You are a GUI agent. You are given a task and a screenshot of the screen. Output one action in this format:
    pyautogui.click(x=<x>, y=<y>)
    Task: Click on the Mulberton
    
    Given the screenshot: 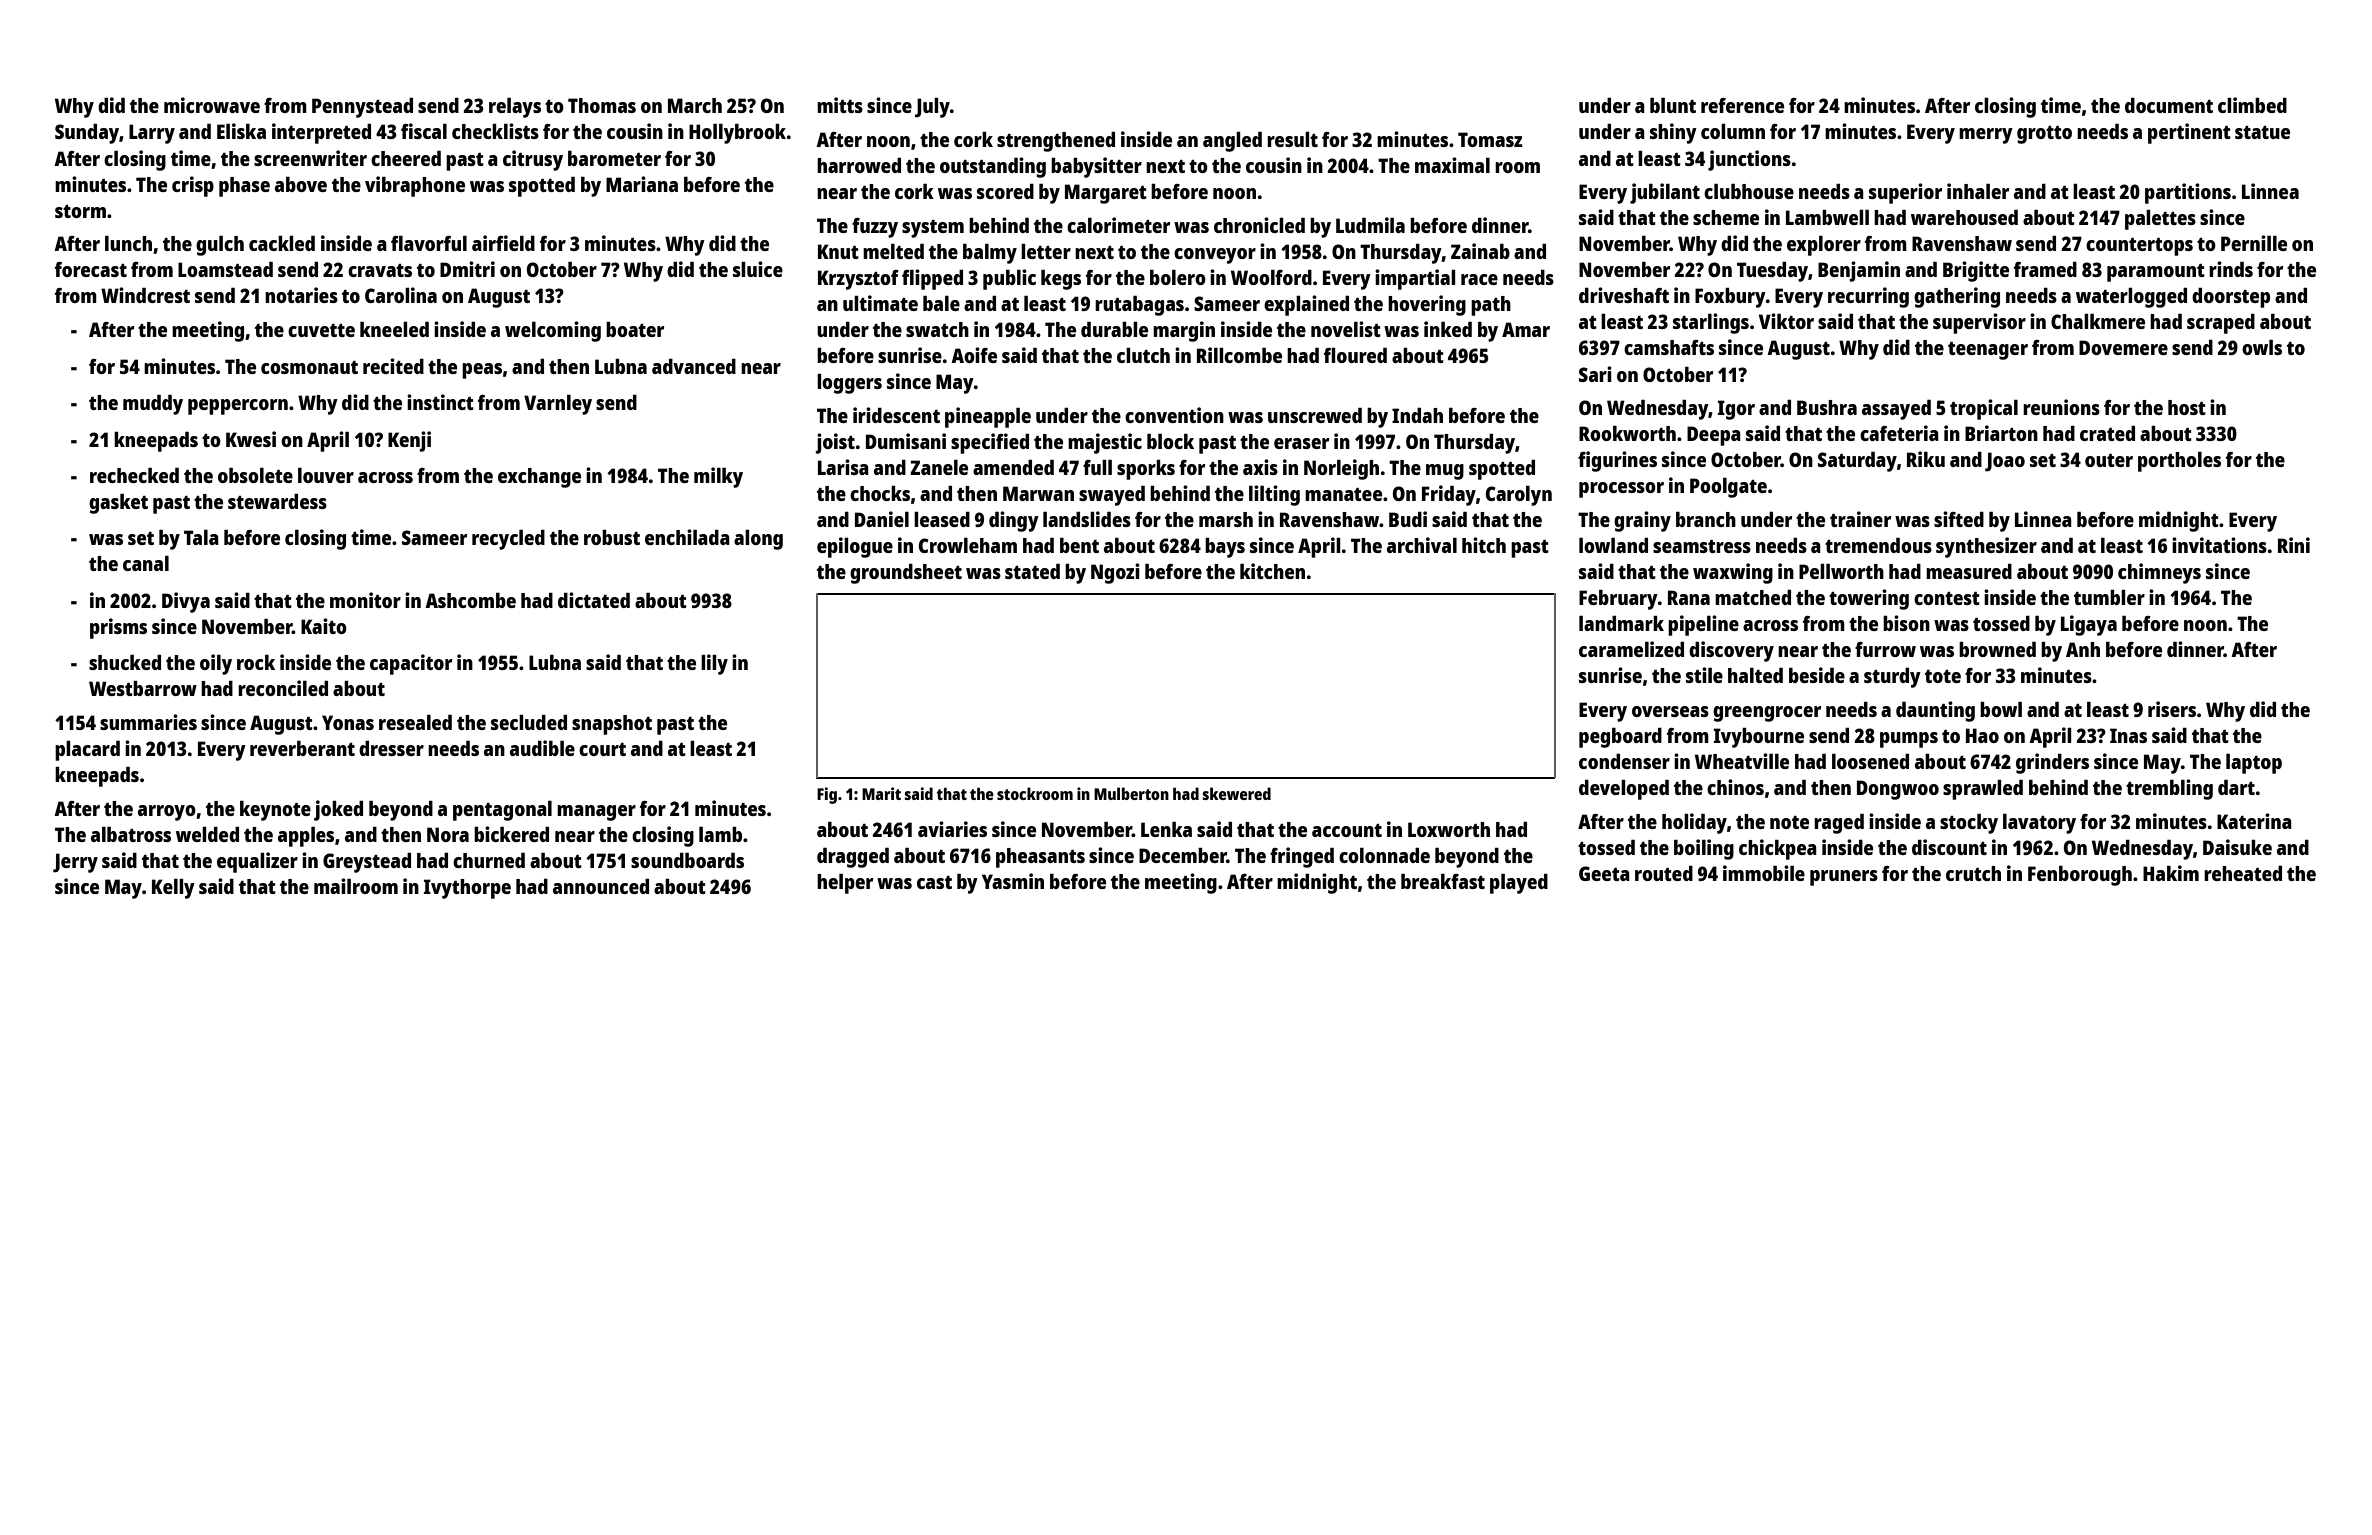 What is the action you would take?
    pyautogui.click(x=1131, y=793)
